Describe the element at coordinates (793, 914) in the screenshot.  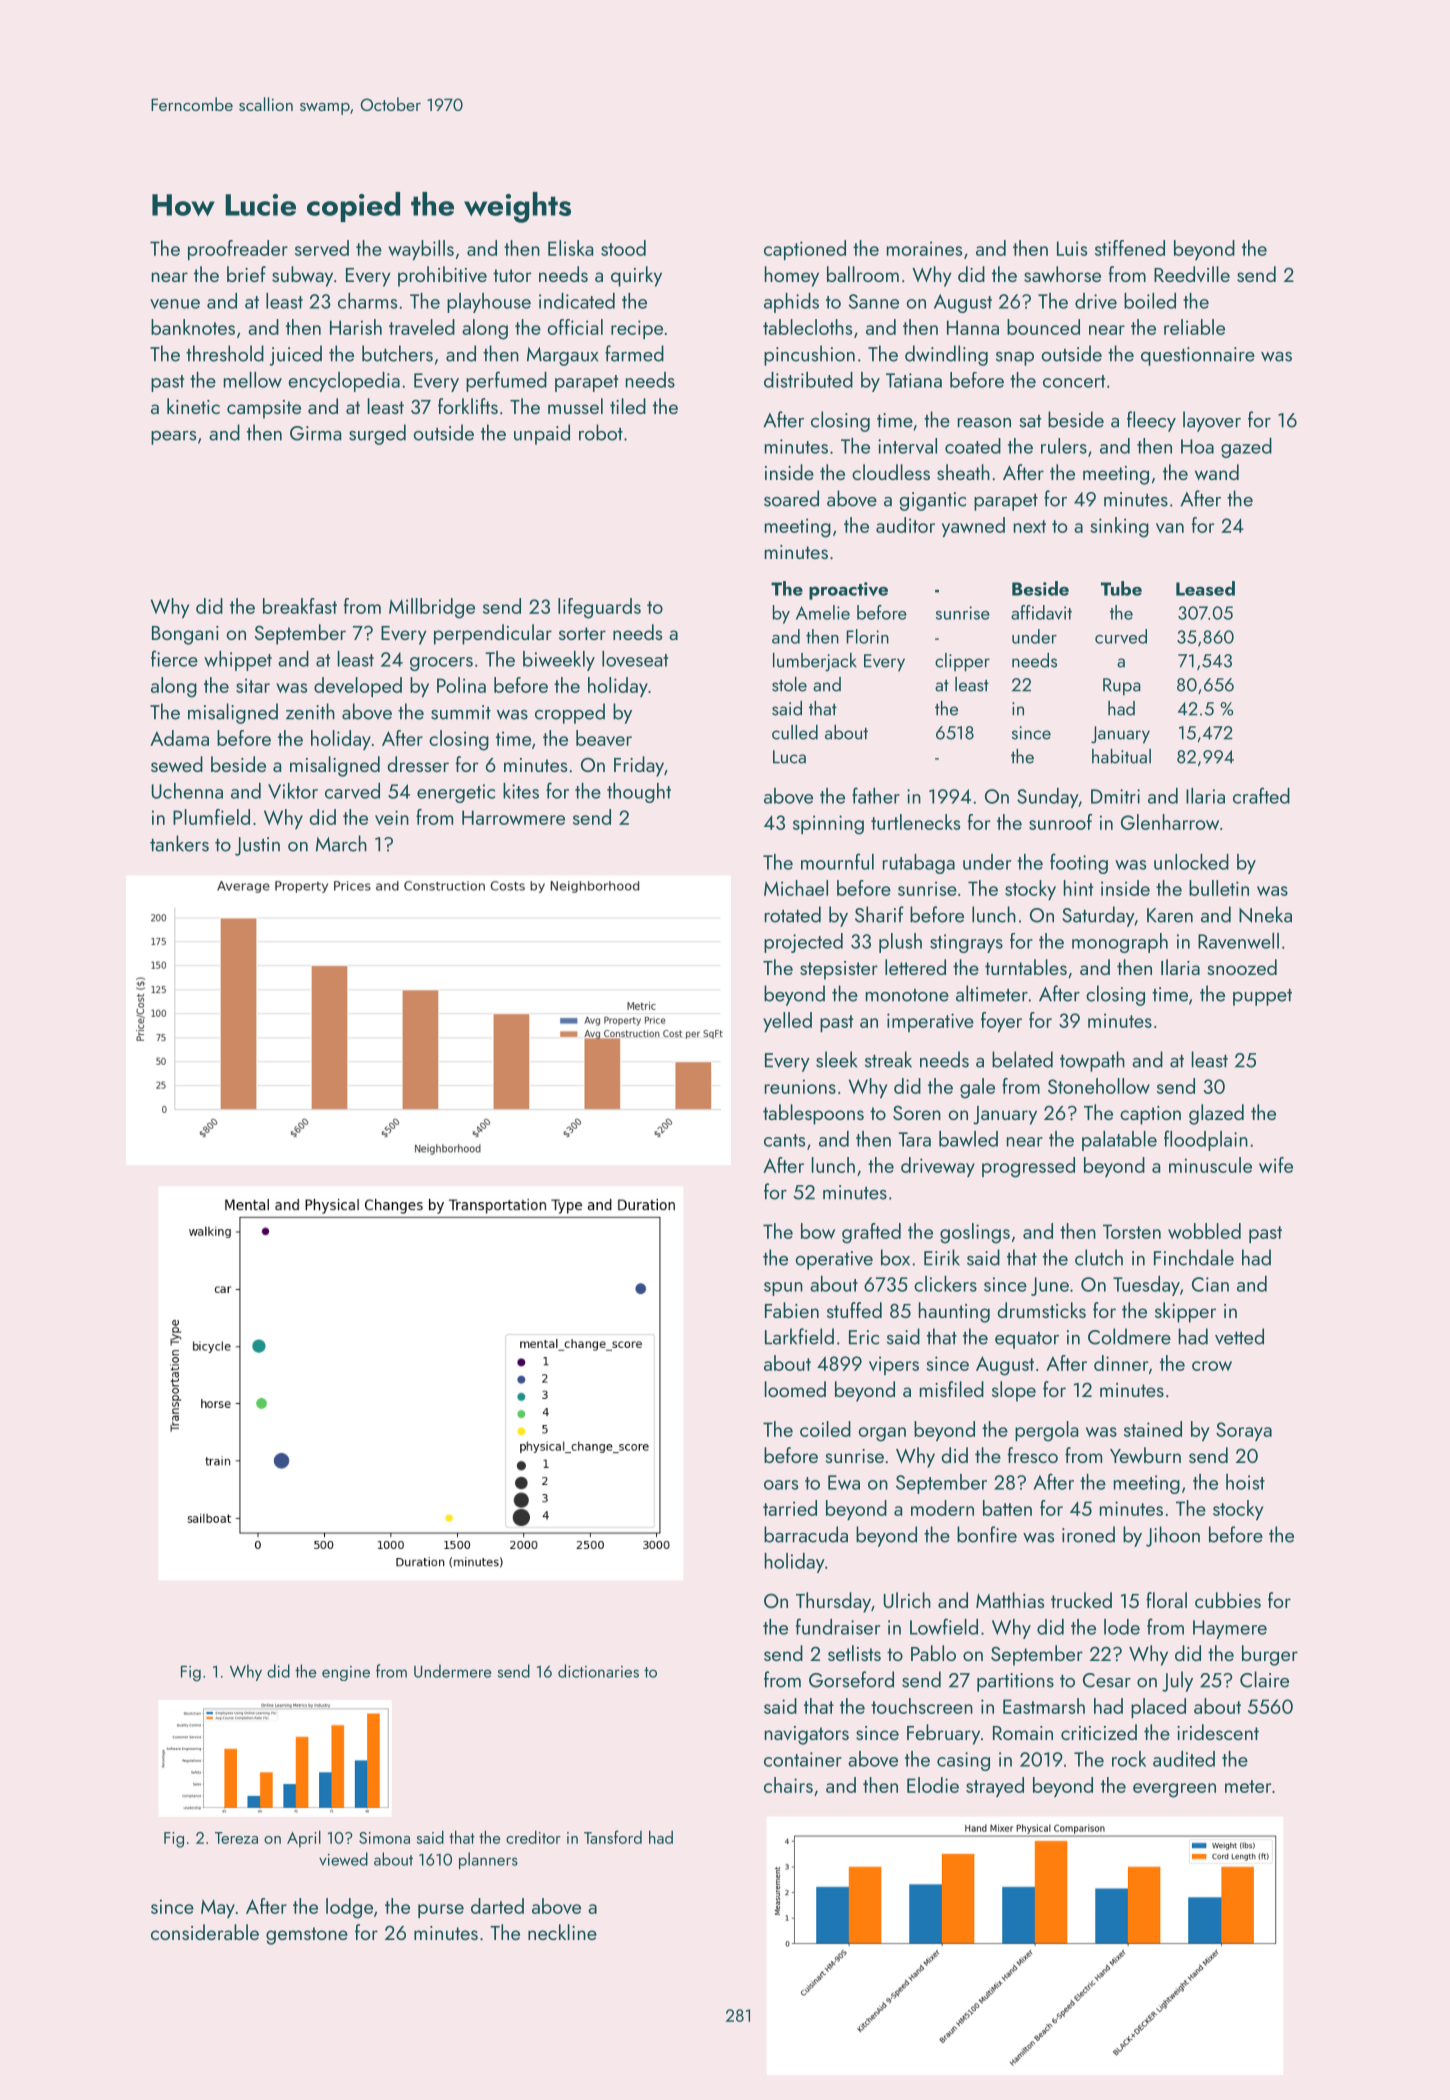
I see `rotated` at that location.
